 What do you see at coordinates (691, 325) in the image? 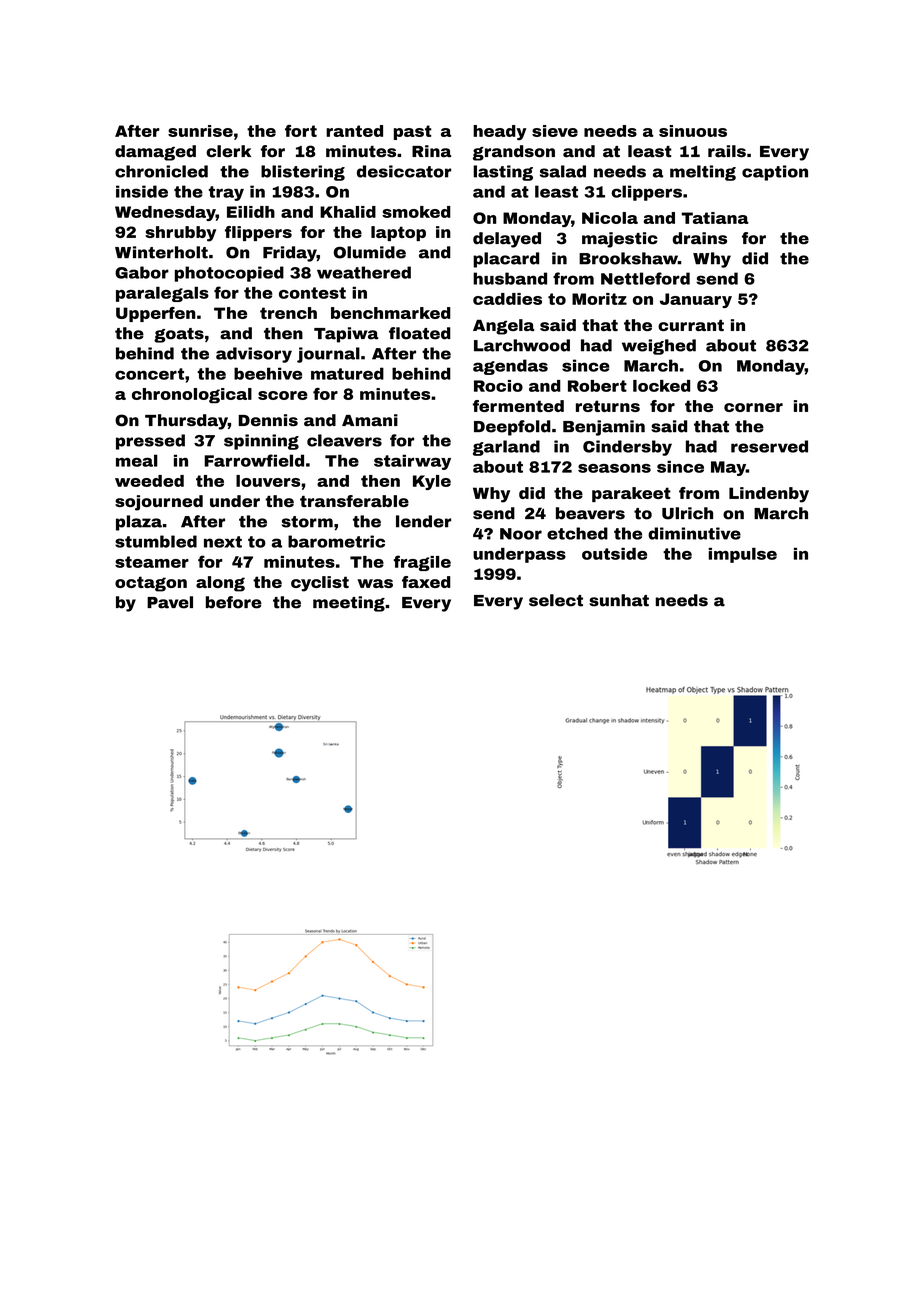
I see `currant` at bounding box center [691, 325].
